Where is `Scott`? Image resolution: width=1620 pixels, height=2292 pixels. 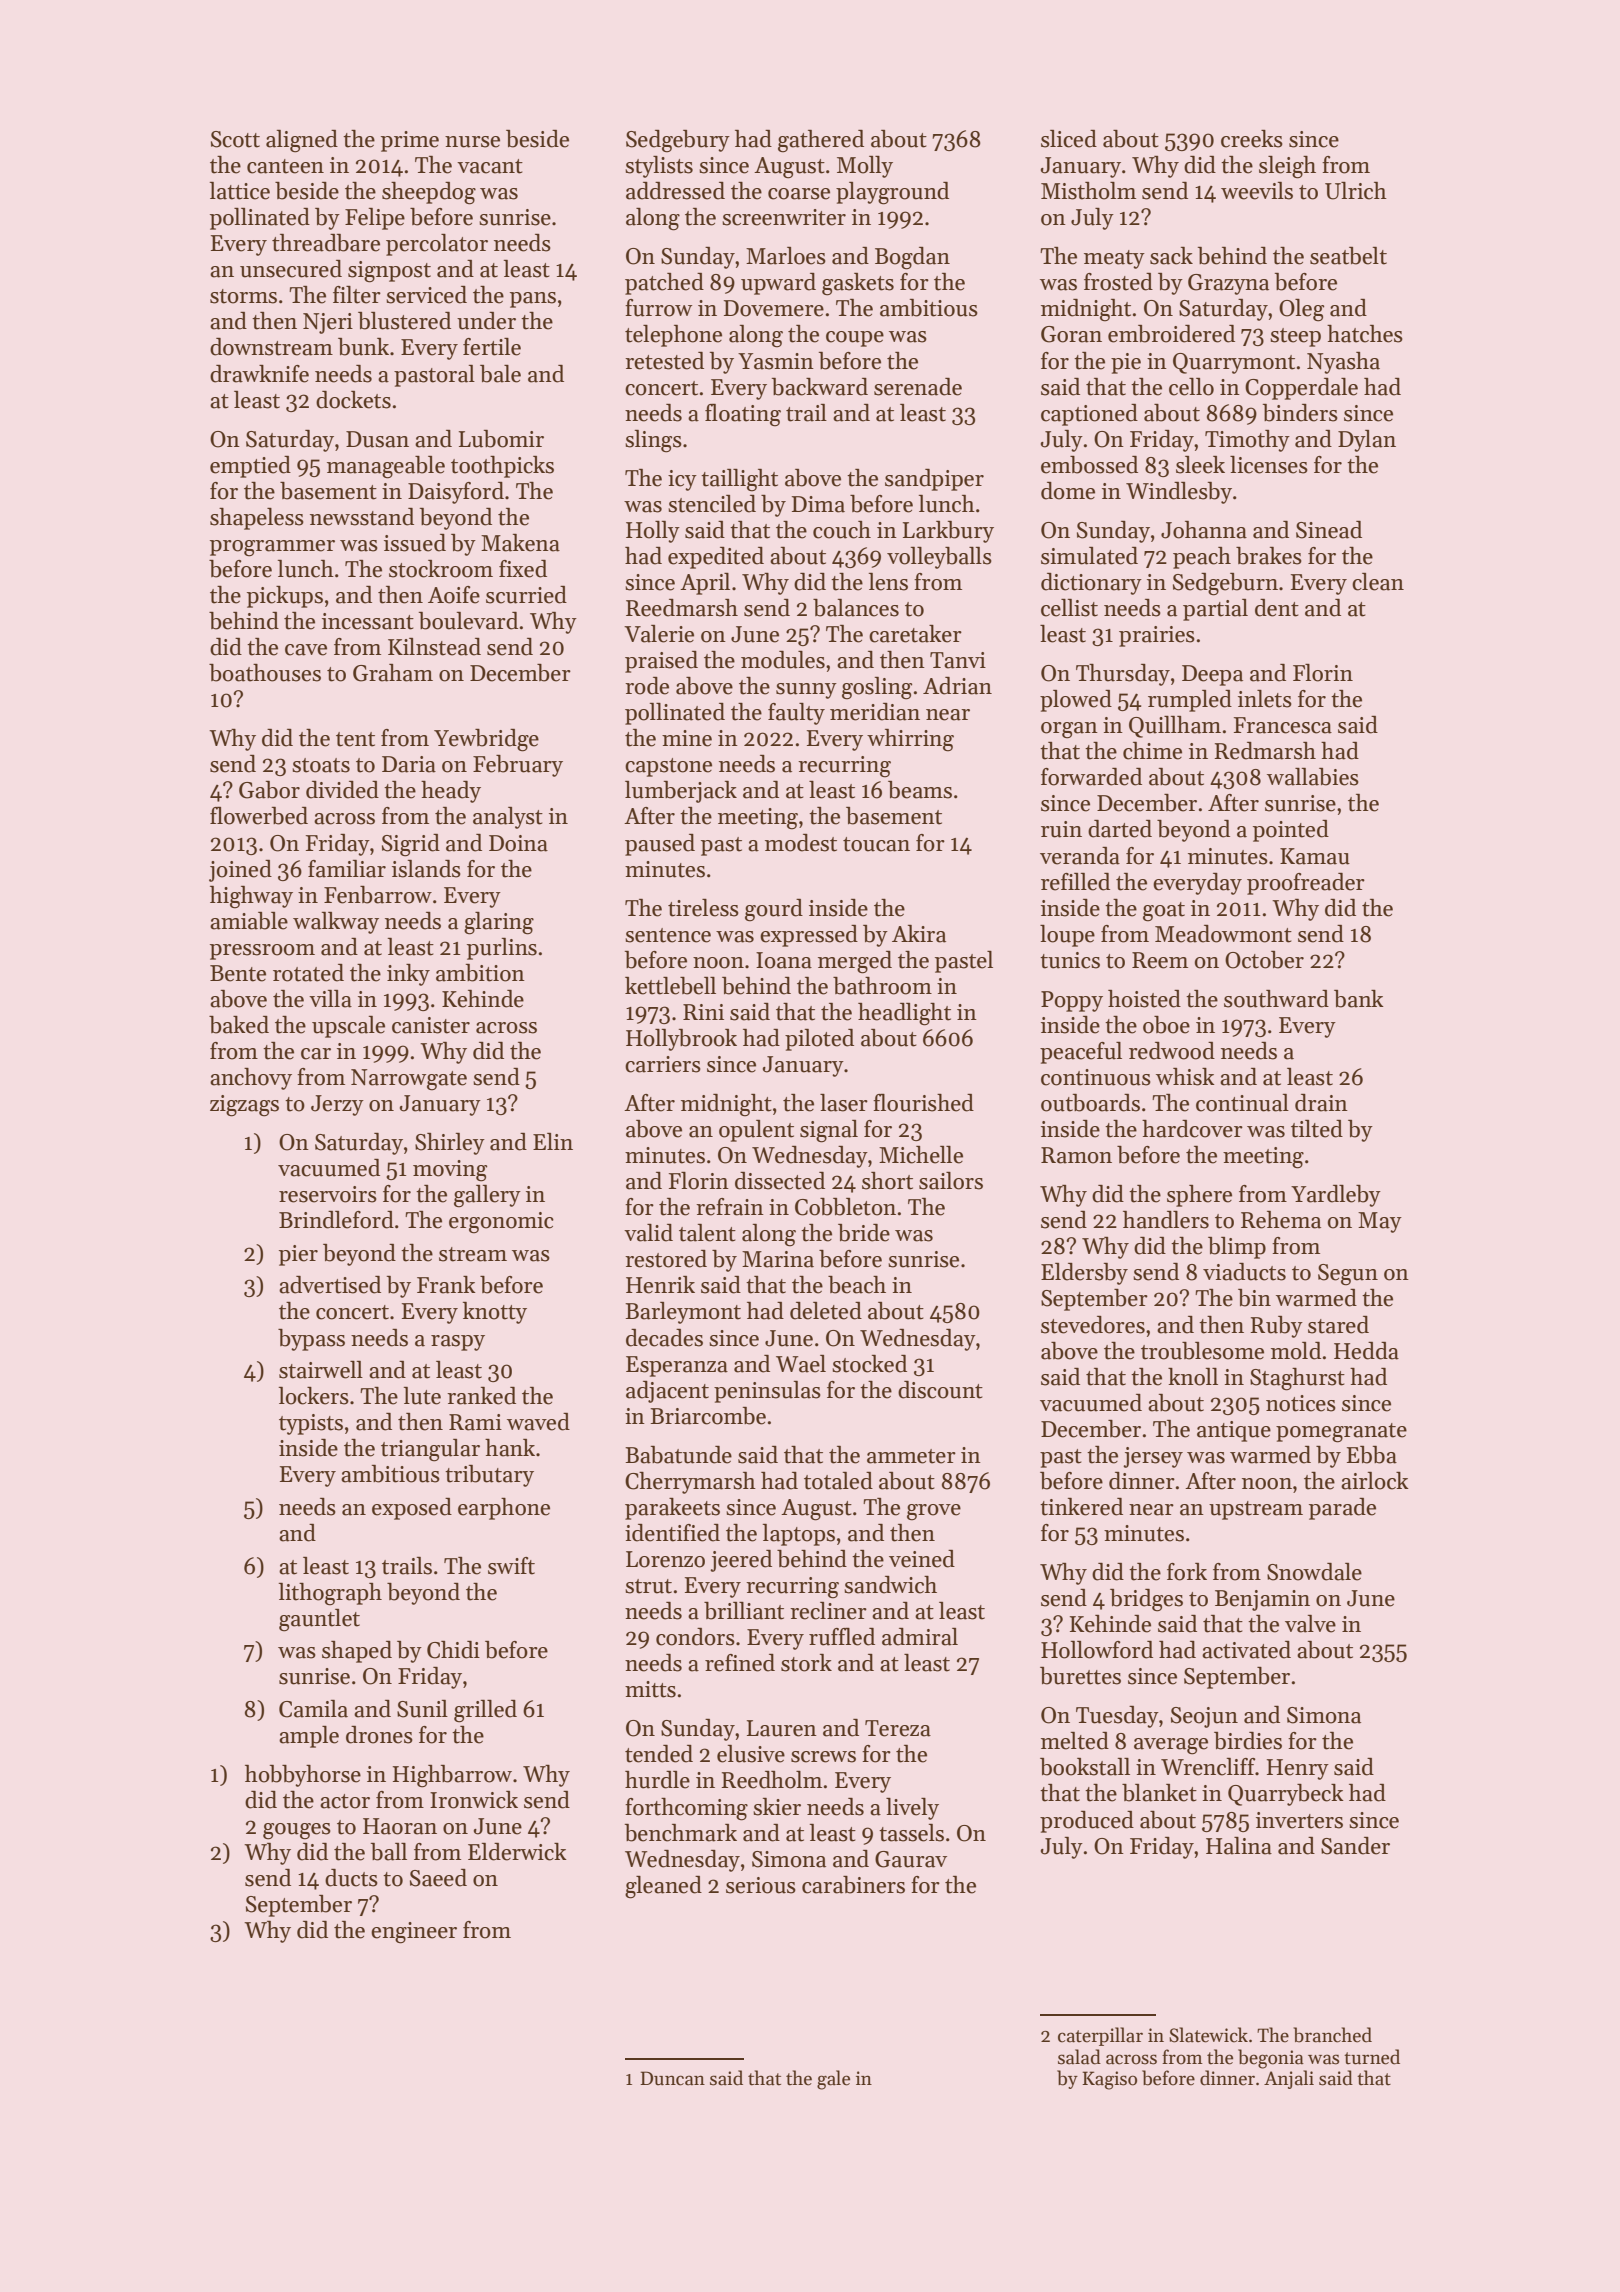 Scott is located at coordinates (235, 139).
